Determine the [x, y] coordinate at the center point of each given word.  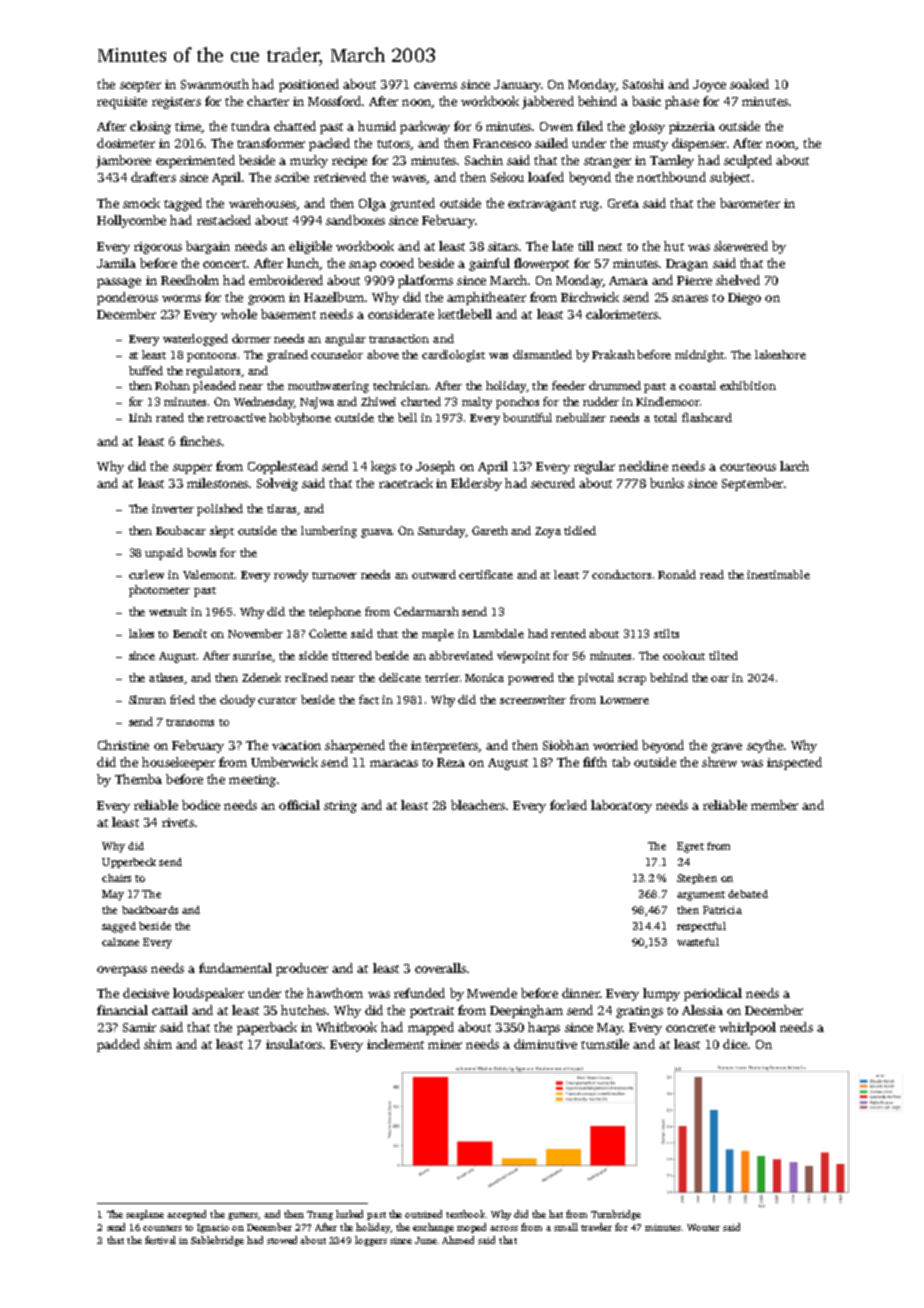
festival [160, 1240]
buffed [146, 370]
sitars [503, 246]
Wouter [703, 1227]
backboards [150, 910]
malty [477, 403]
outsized [423, 1214]
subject [730, 178]
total [665, 417]
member [774, 805]
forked [568, 805]
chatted [295, 126]
